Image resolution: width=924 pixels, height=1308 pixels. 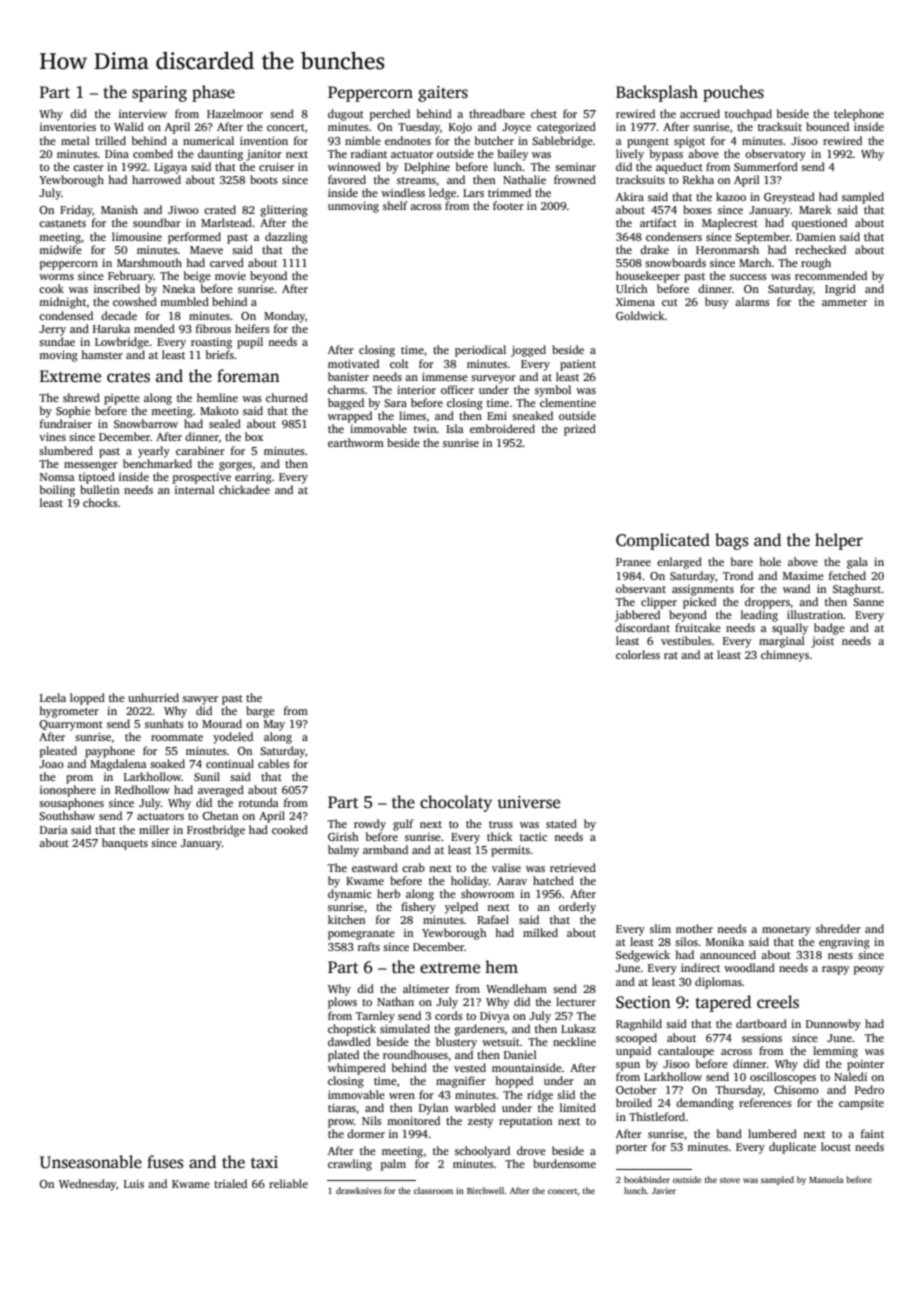 What do you see at coordinates (149, 262) in the screenshot?
I see `Marshmouth` at bounding box center [149, 262].
